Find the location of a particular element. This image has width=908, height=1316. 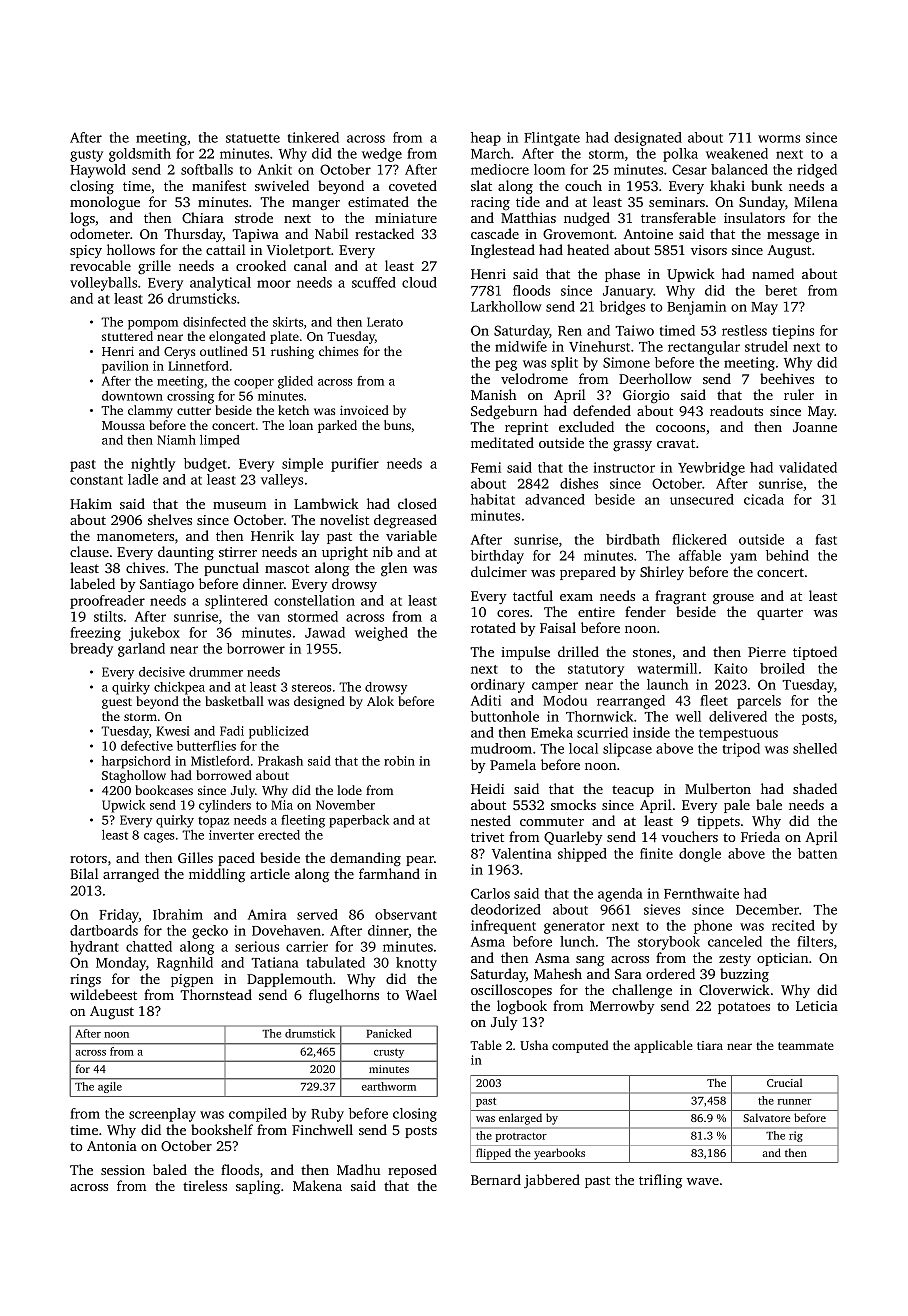

loom is located at coordinates (549, 169).
